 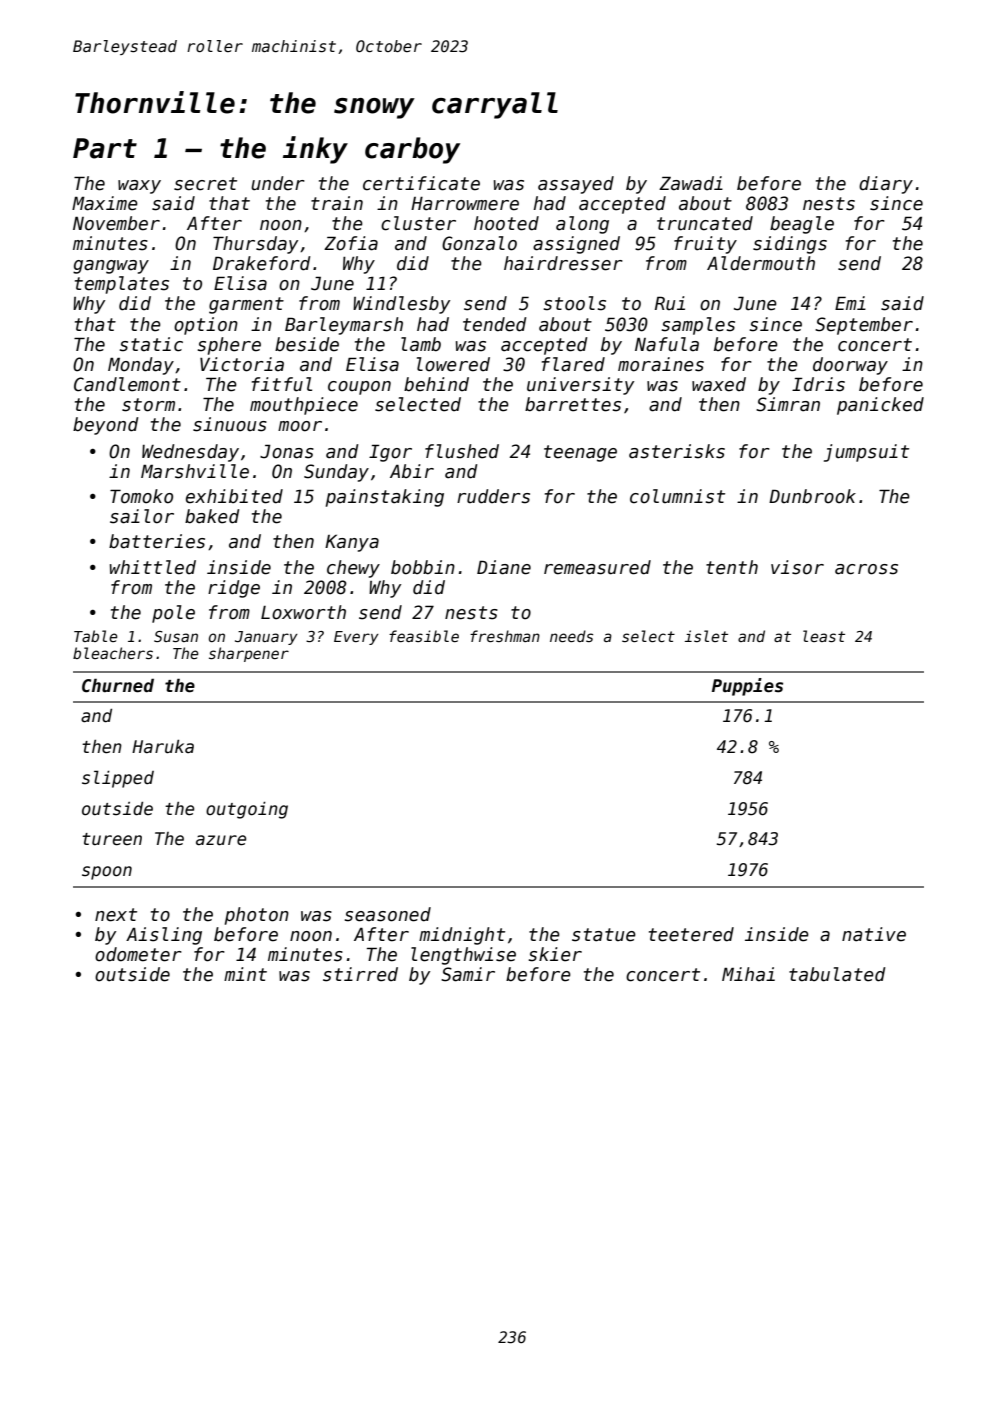 I want to click on Puppies, so click(x=747, y=687).
